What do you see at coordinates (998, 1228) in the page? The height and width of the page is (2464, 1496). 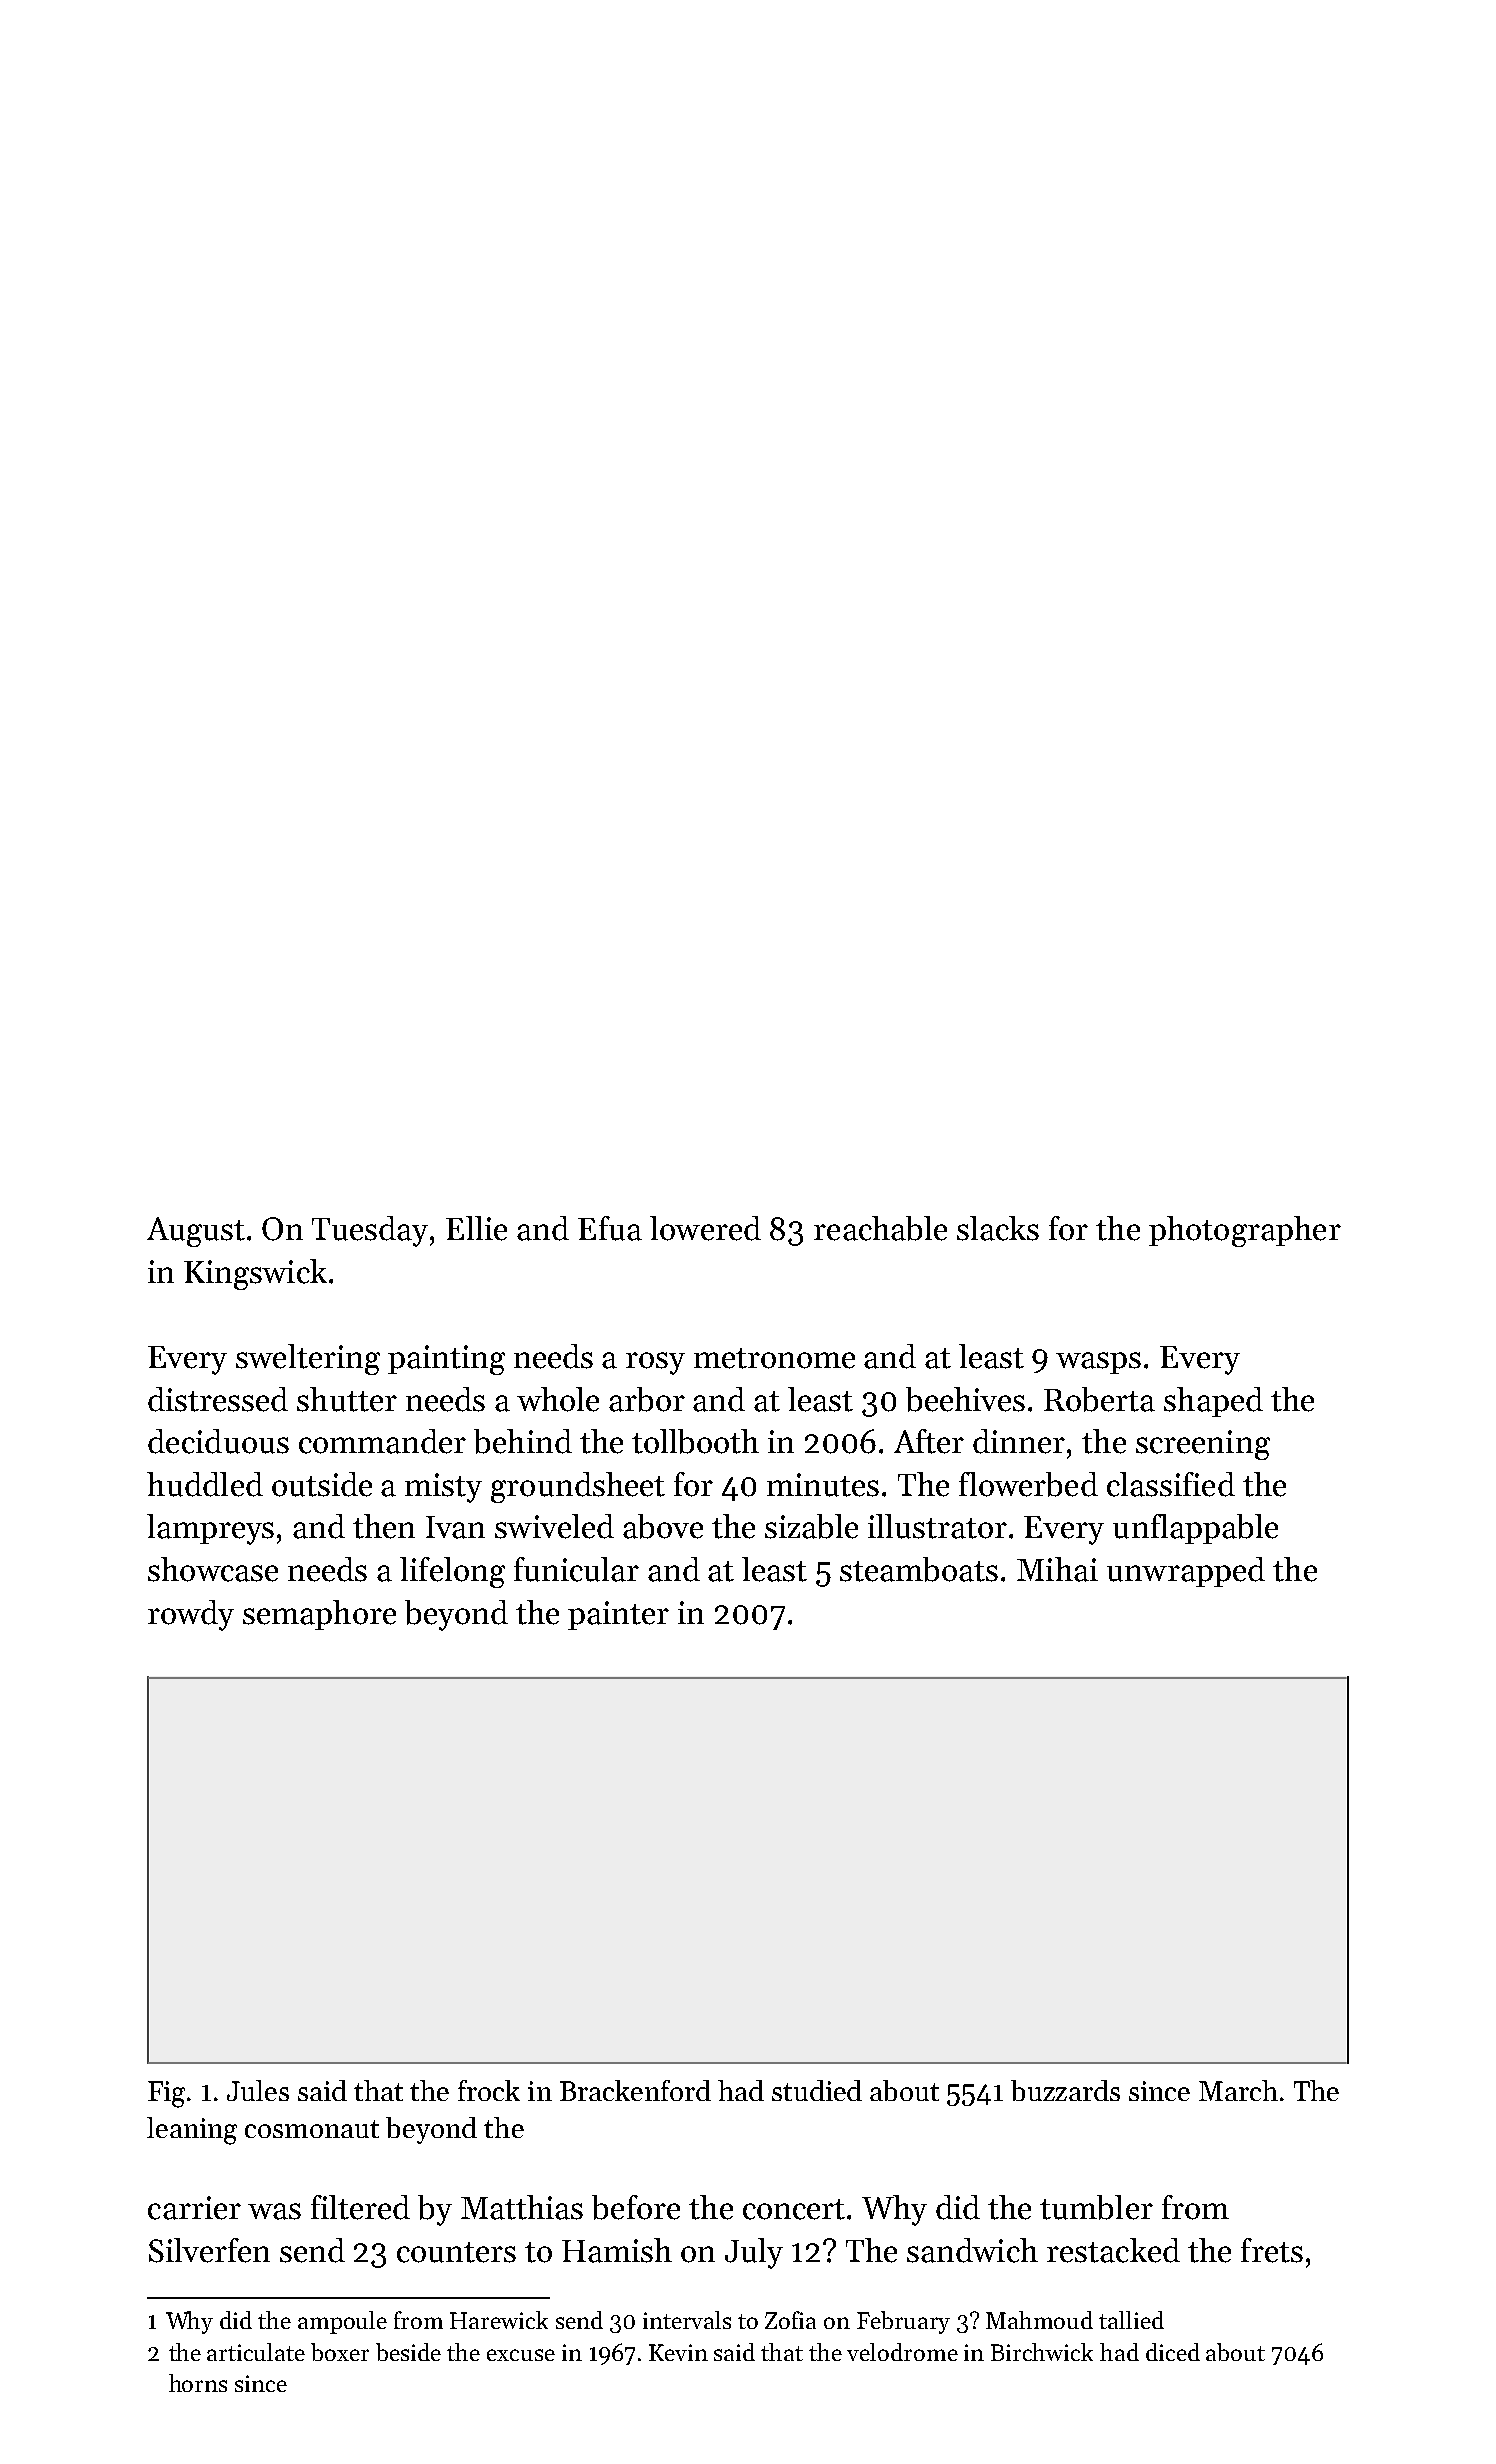 I see `slacks` at bounding box center [998, 1228].
